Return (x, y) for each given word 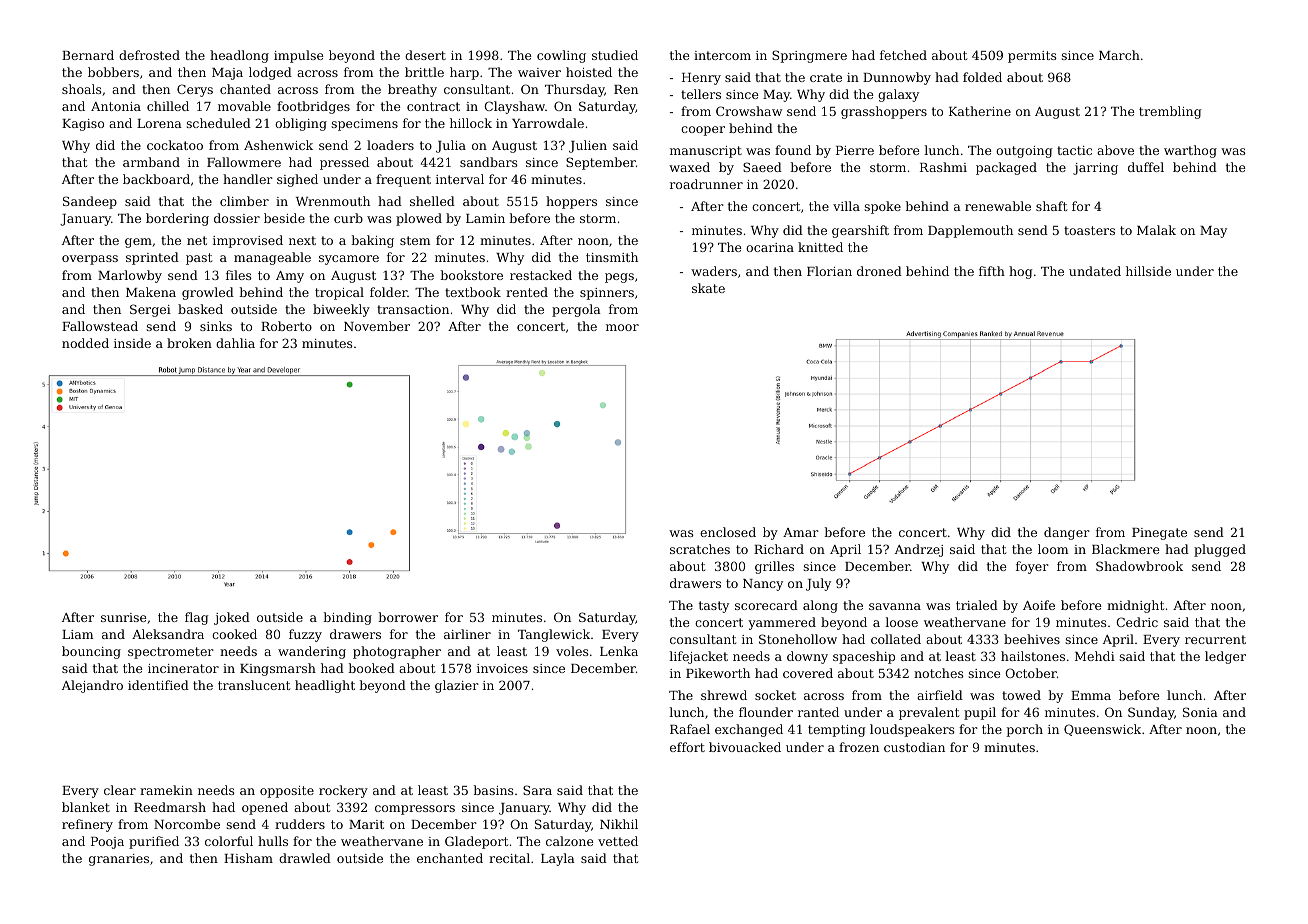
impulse (298, 56)
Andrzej (919, 550)
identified (158, 685)
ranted (818, 712)
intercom (722, 55)
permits (1032, 57)
